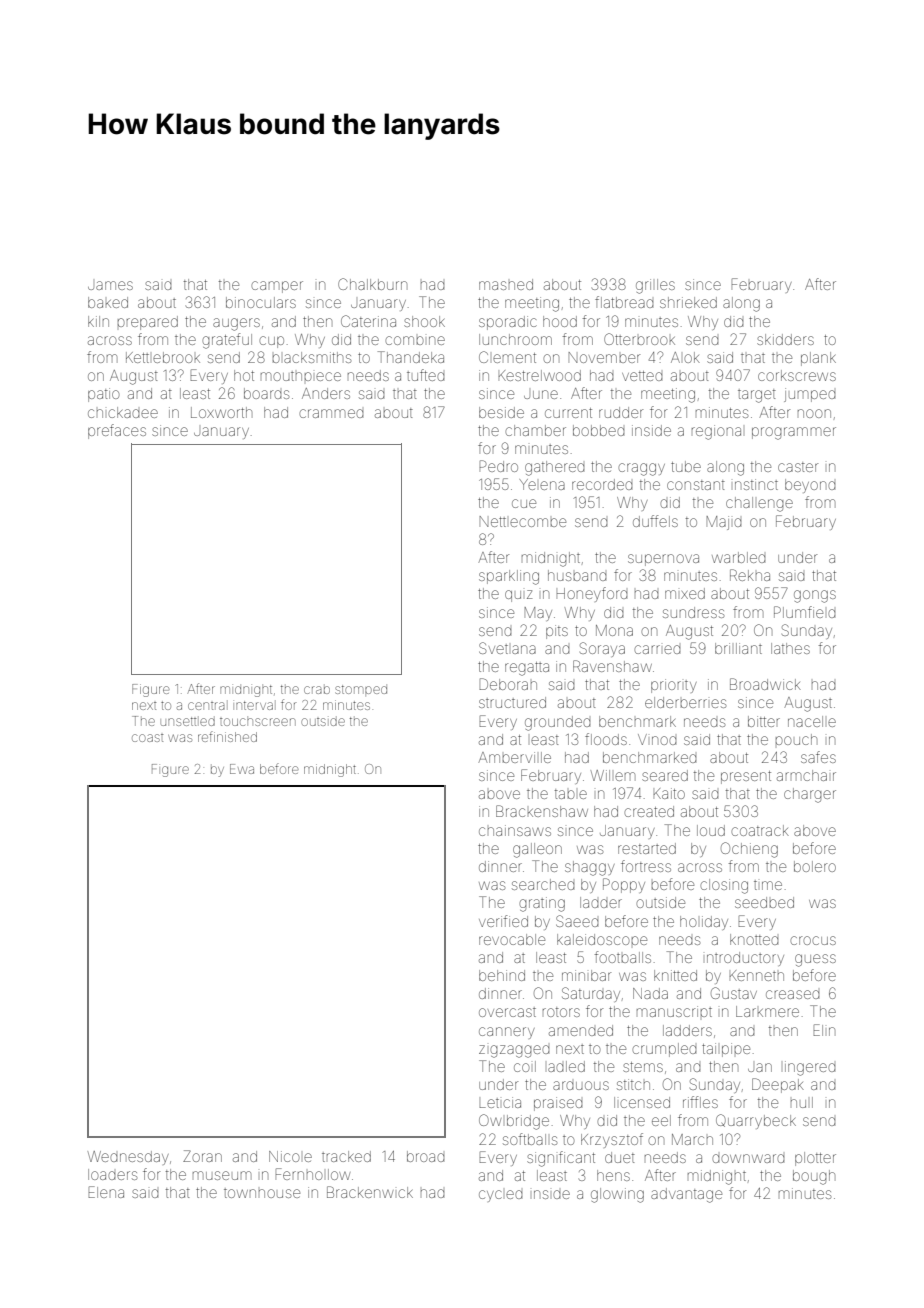 The width and height of the page is (924, 1308). Describe the element at coordinates (624, 885) in the page. I see `Poppy` at that location.
